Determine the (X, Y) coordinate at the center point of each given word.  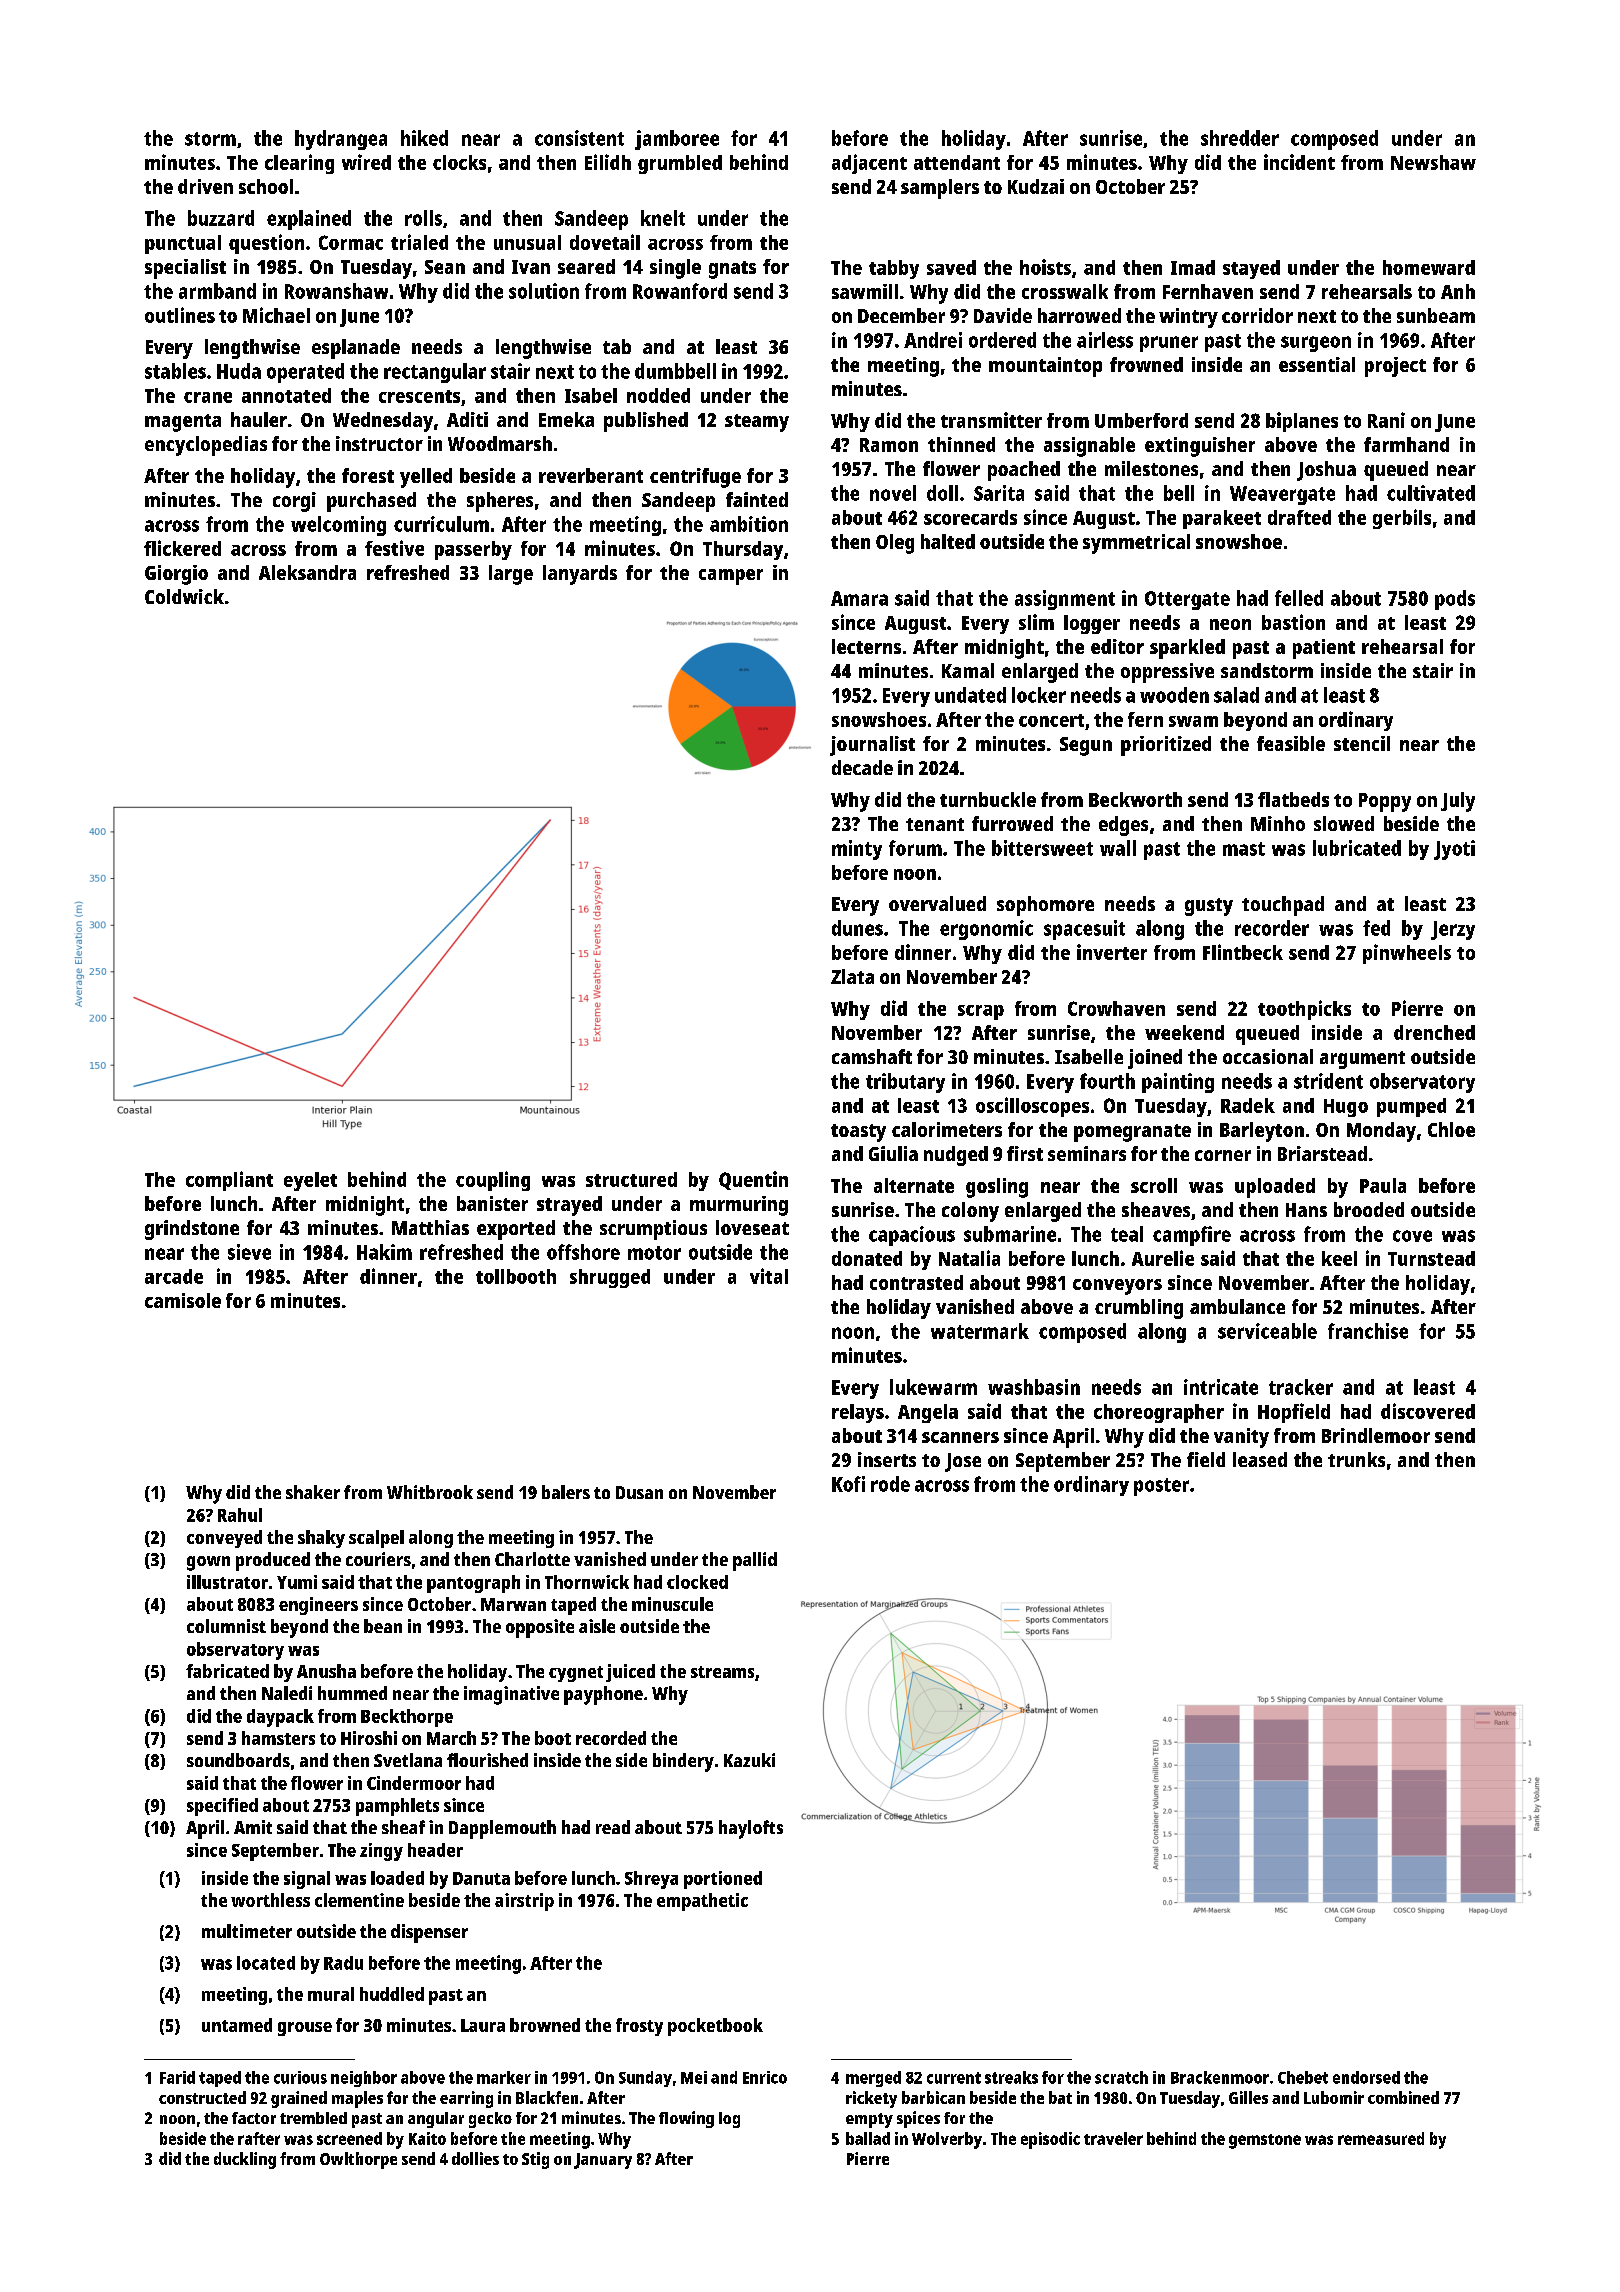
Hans (1306, 1210)
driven (205, 186)
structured (631, 1179)
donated (867, 1258)
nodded (658, 395)
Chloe (1451, 1129)
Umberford (1141, 420)
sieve (249, 1252)
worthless (270, 1900)
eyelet (310, 1181)
